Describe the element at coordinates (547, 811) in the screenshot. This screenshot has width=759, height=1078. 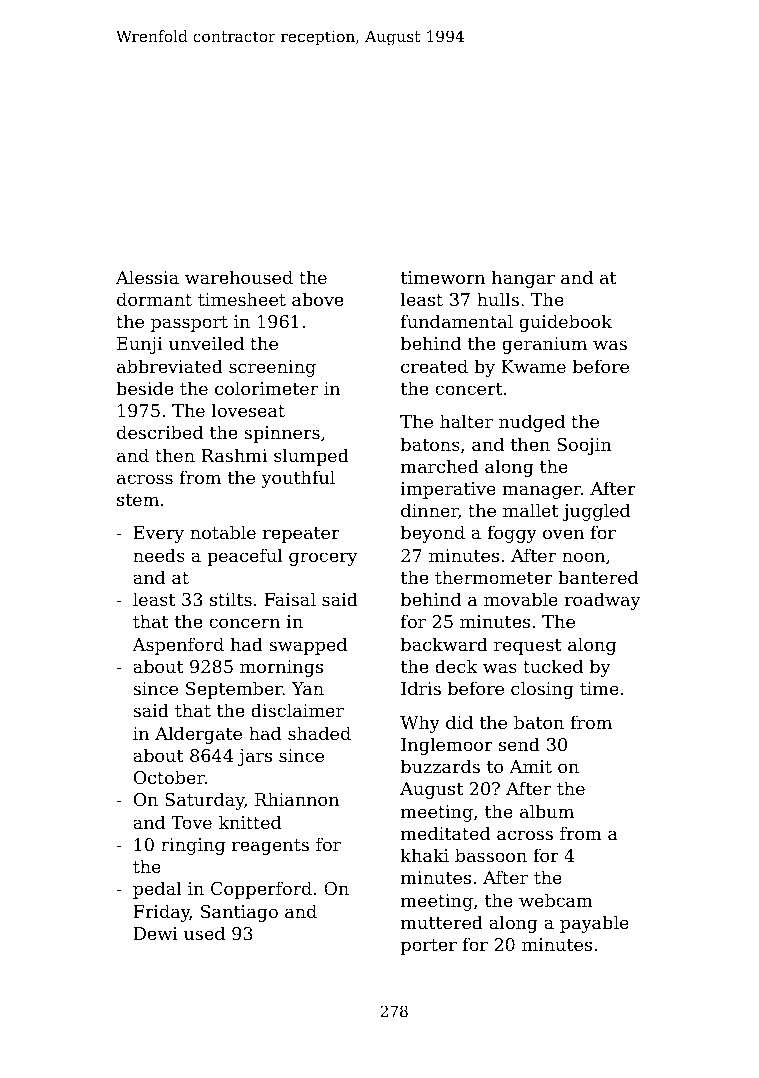
I see `album` at that location.
